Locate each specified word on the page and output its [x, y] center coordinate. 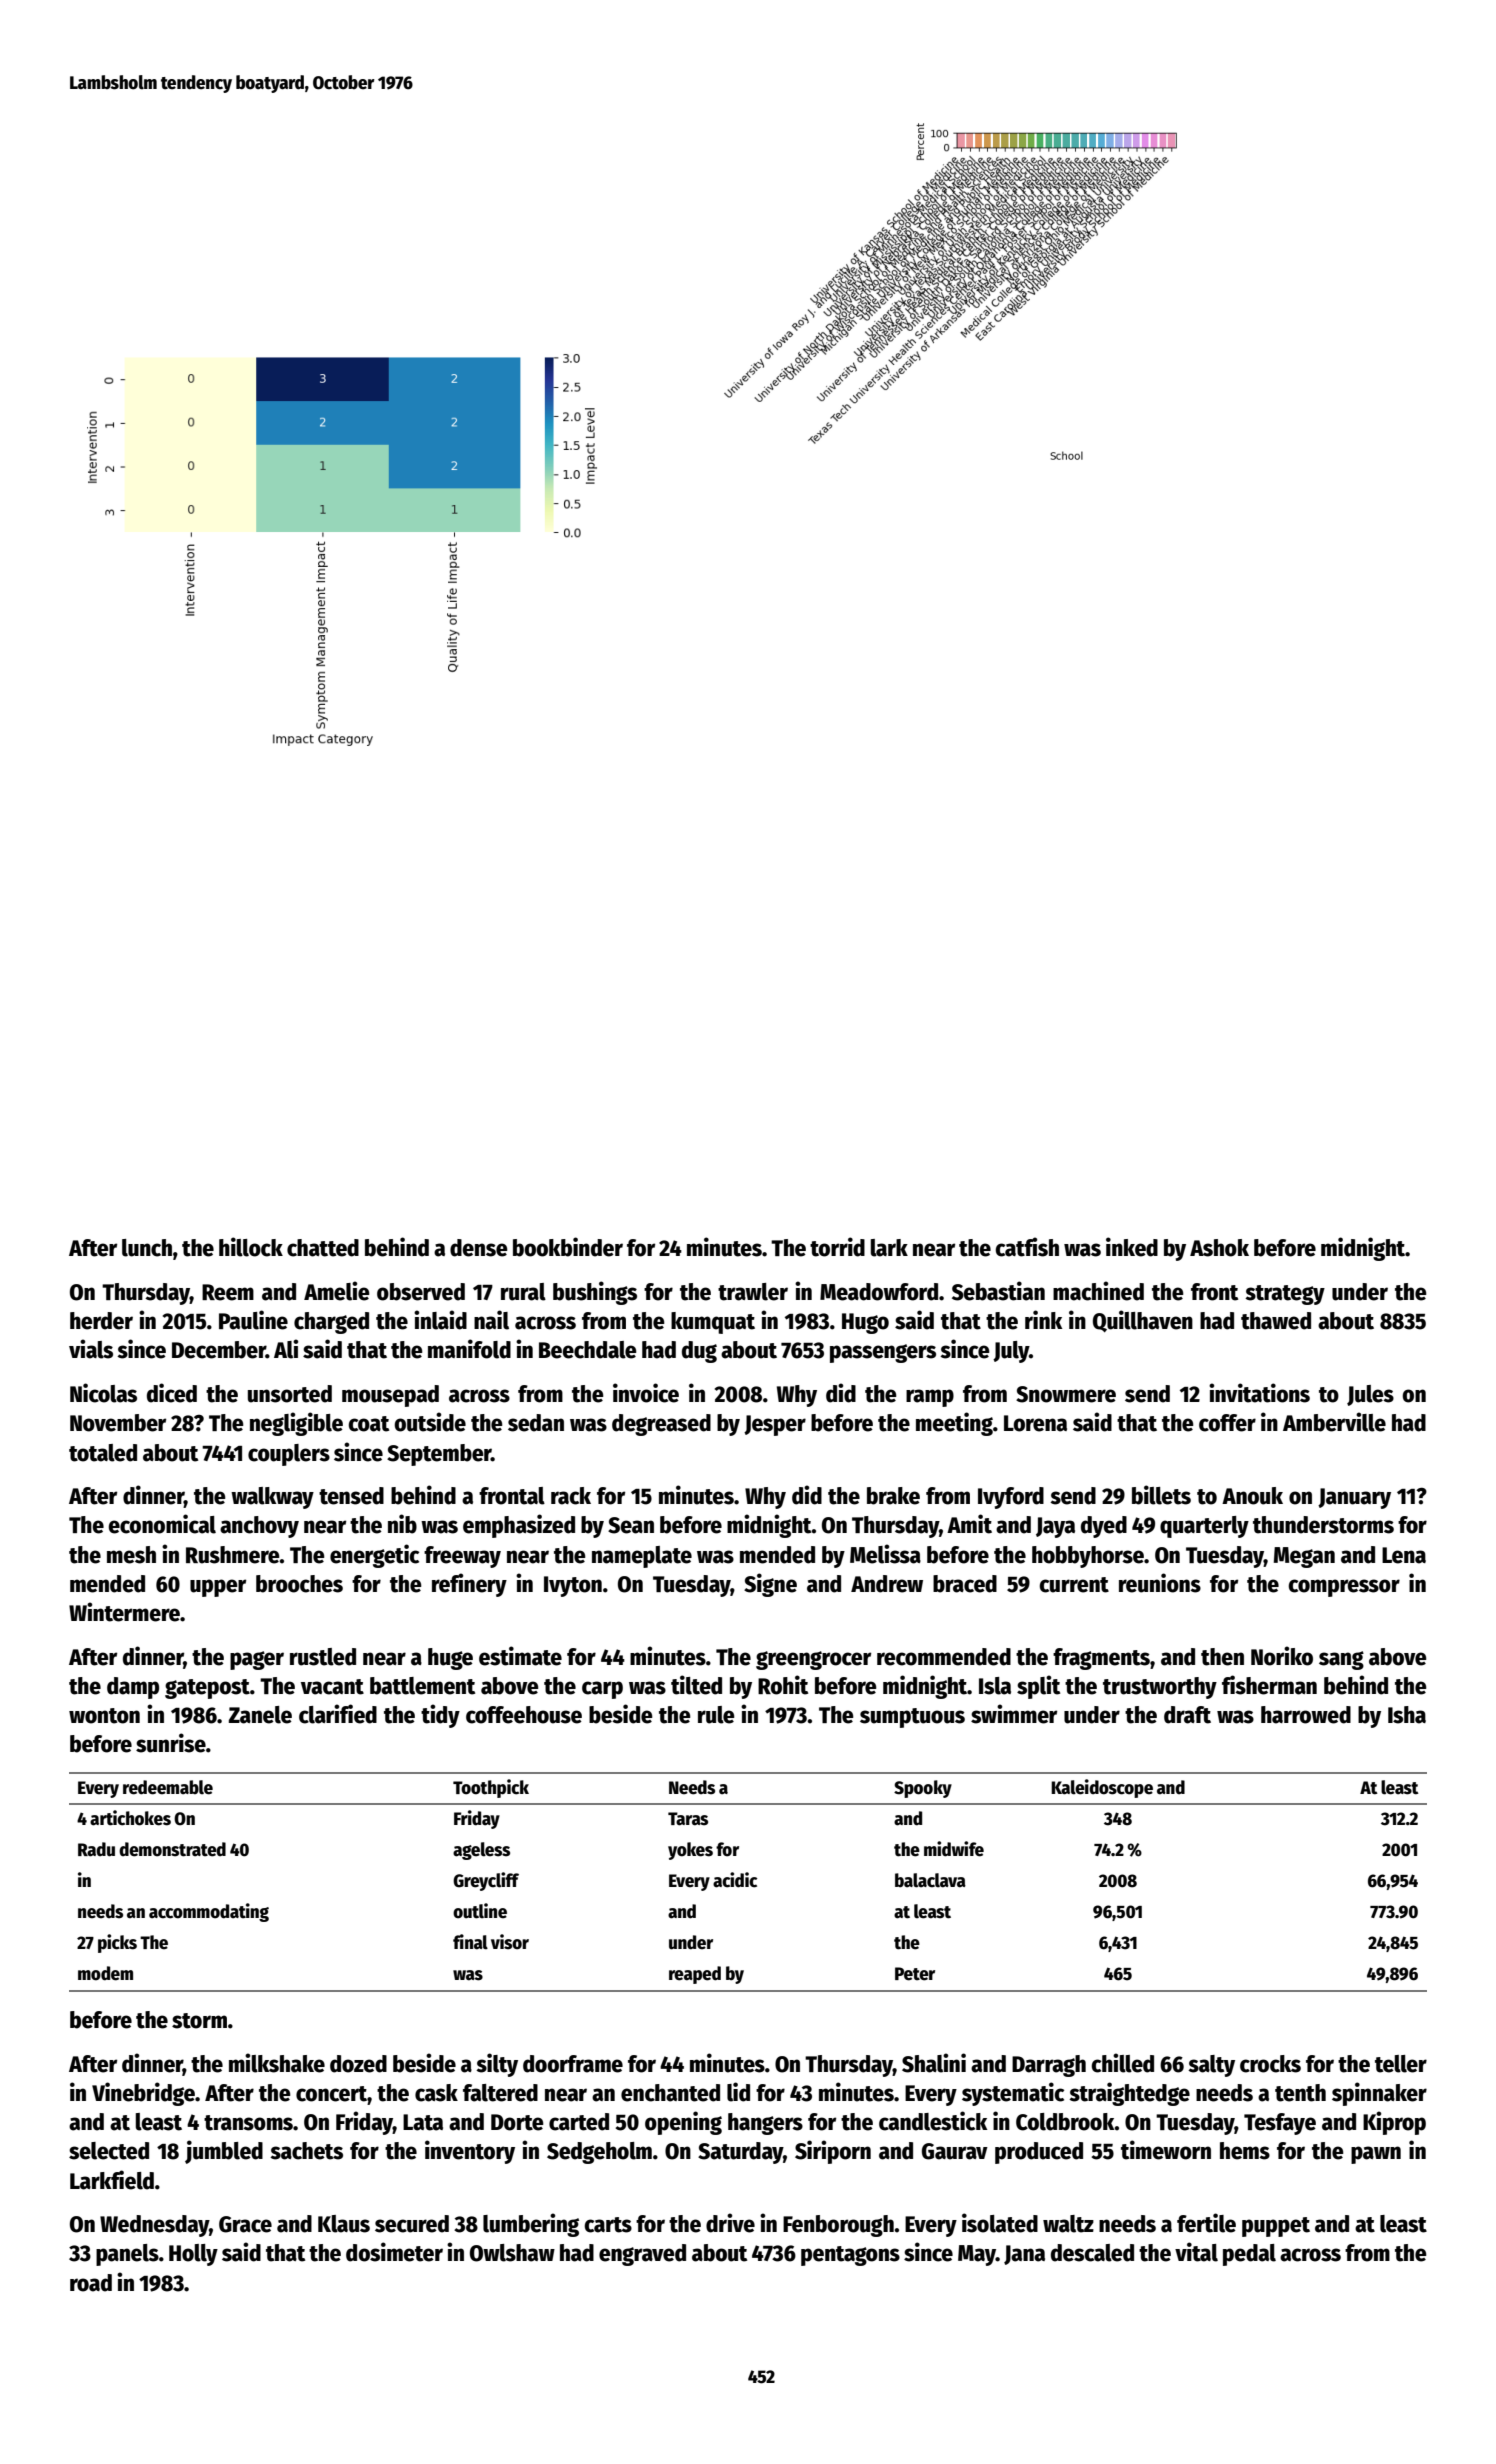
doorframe [573, 2064]
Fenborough [838, 2226]
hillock [251, 1247]
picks [117, 1943]
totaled [103, 1453]
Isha [1407, 1715]
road [91, 2283]
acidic [735, 1880]
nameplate [642, 1557]
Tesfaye [1280, 2124]
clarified [338, 1714]
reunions [1160, 1583]
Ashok [1219, 1248]
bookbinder [568, 1247]
